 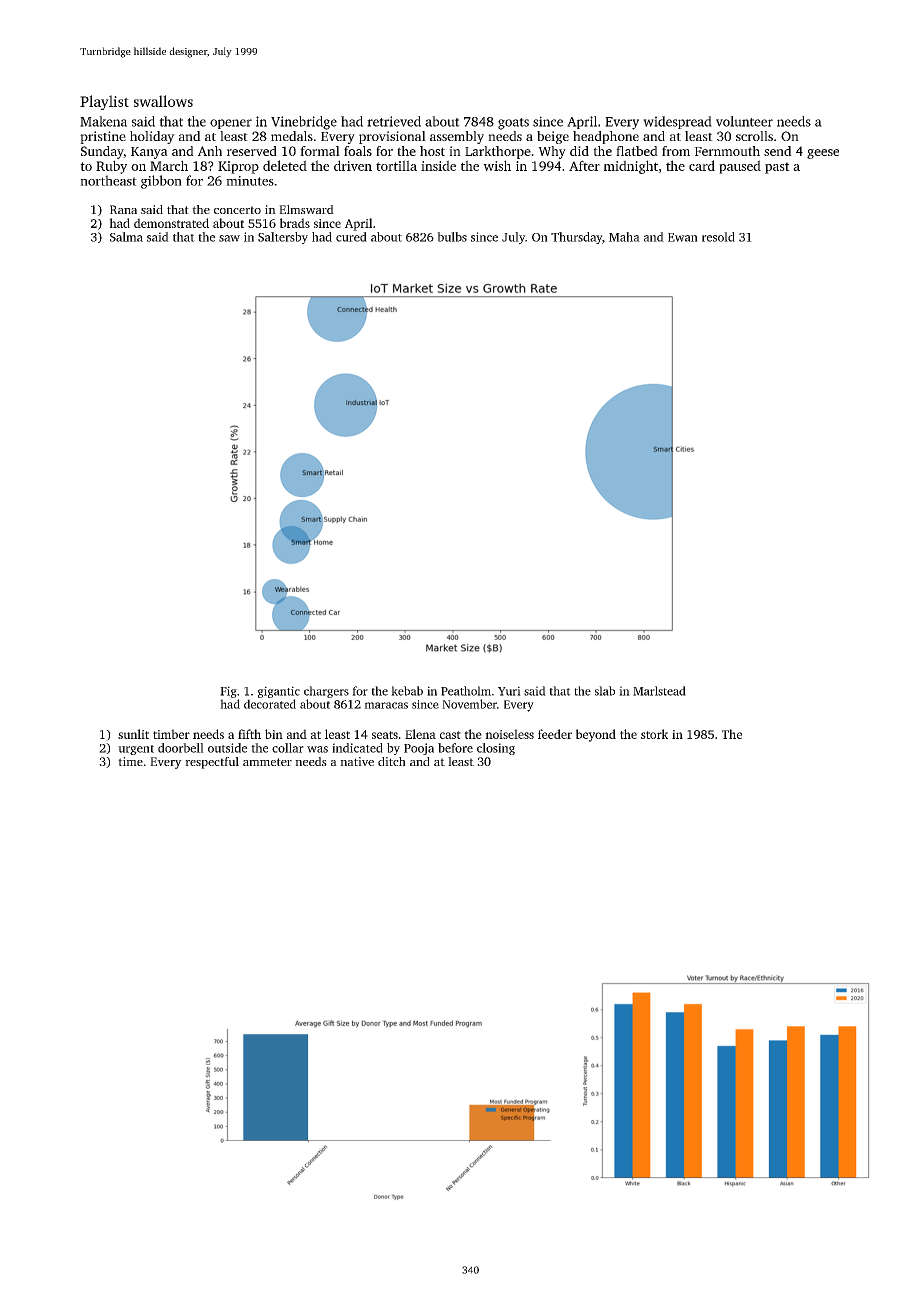 I want to click on past, so click(x=777, y=168).
